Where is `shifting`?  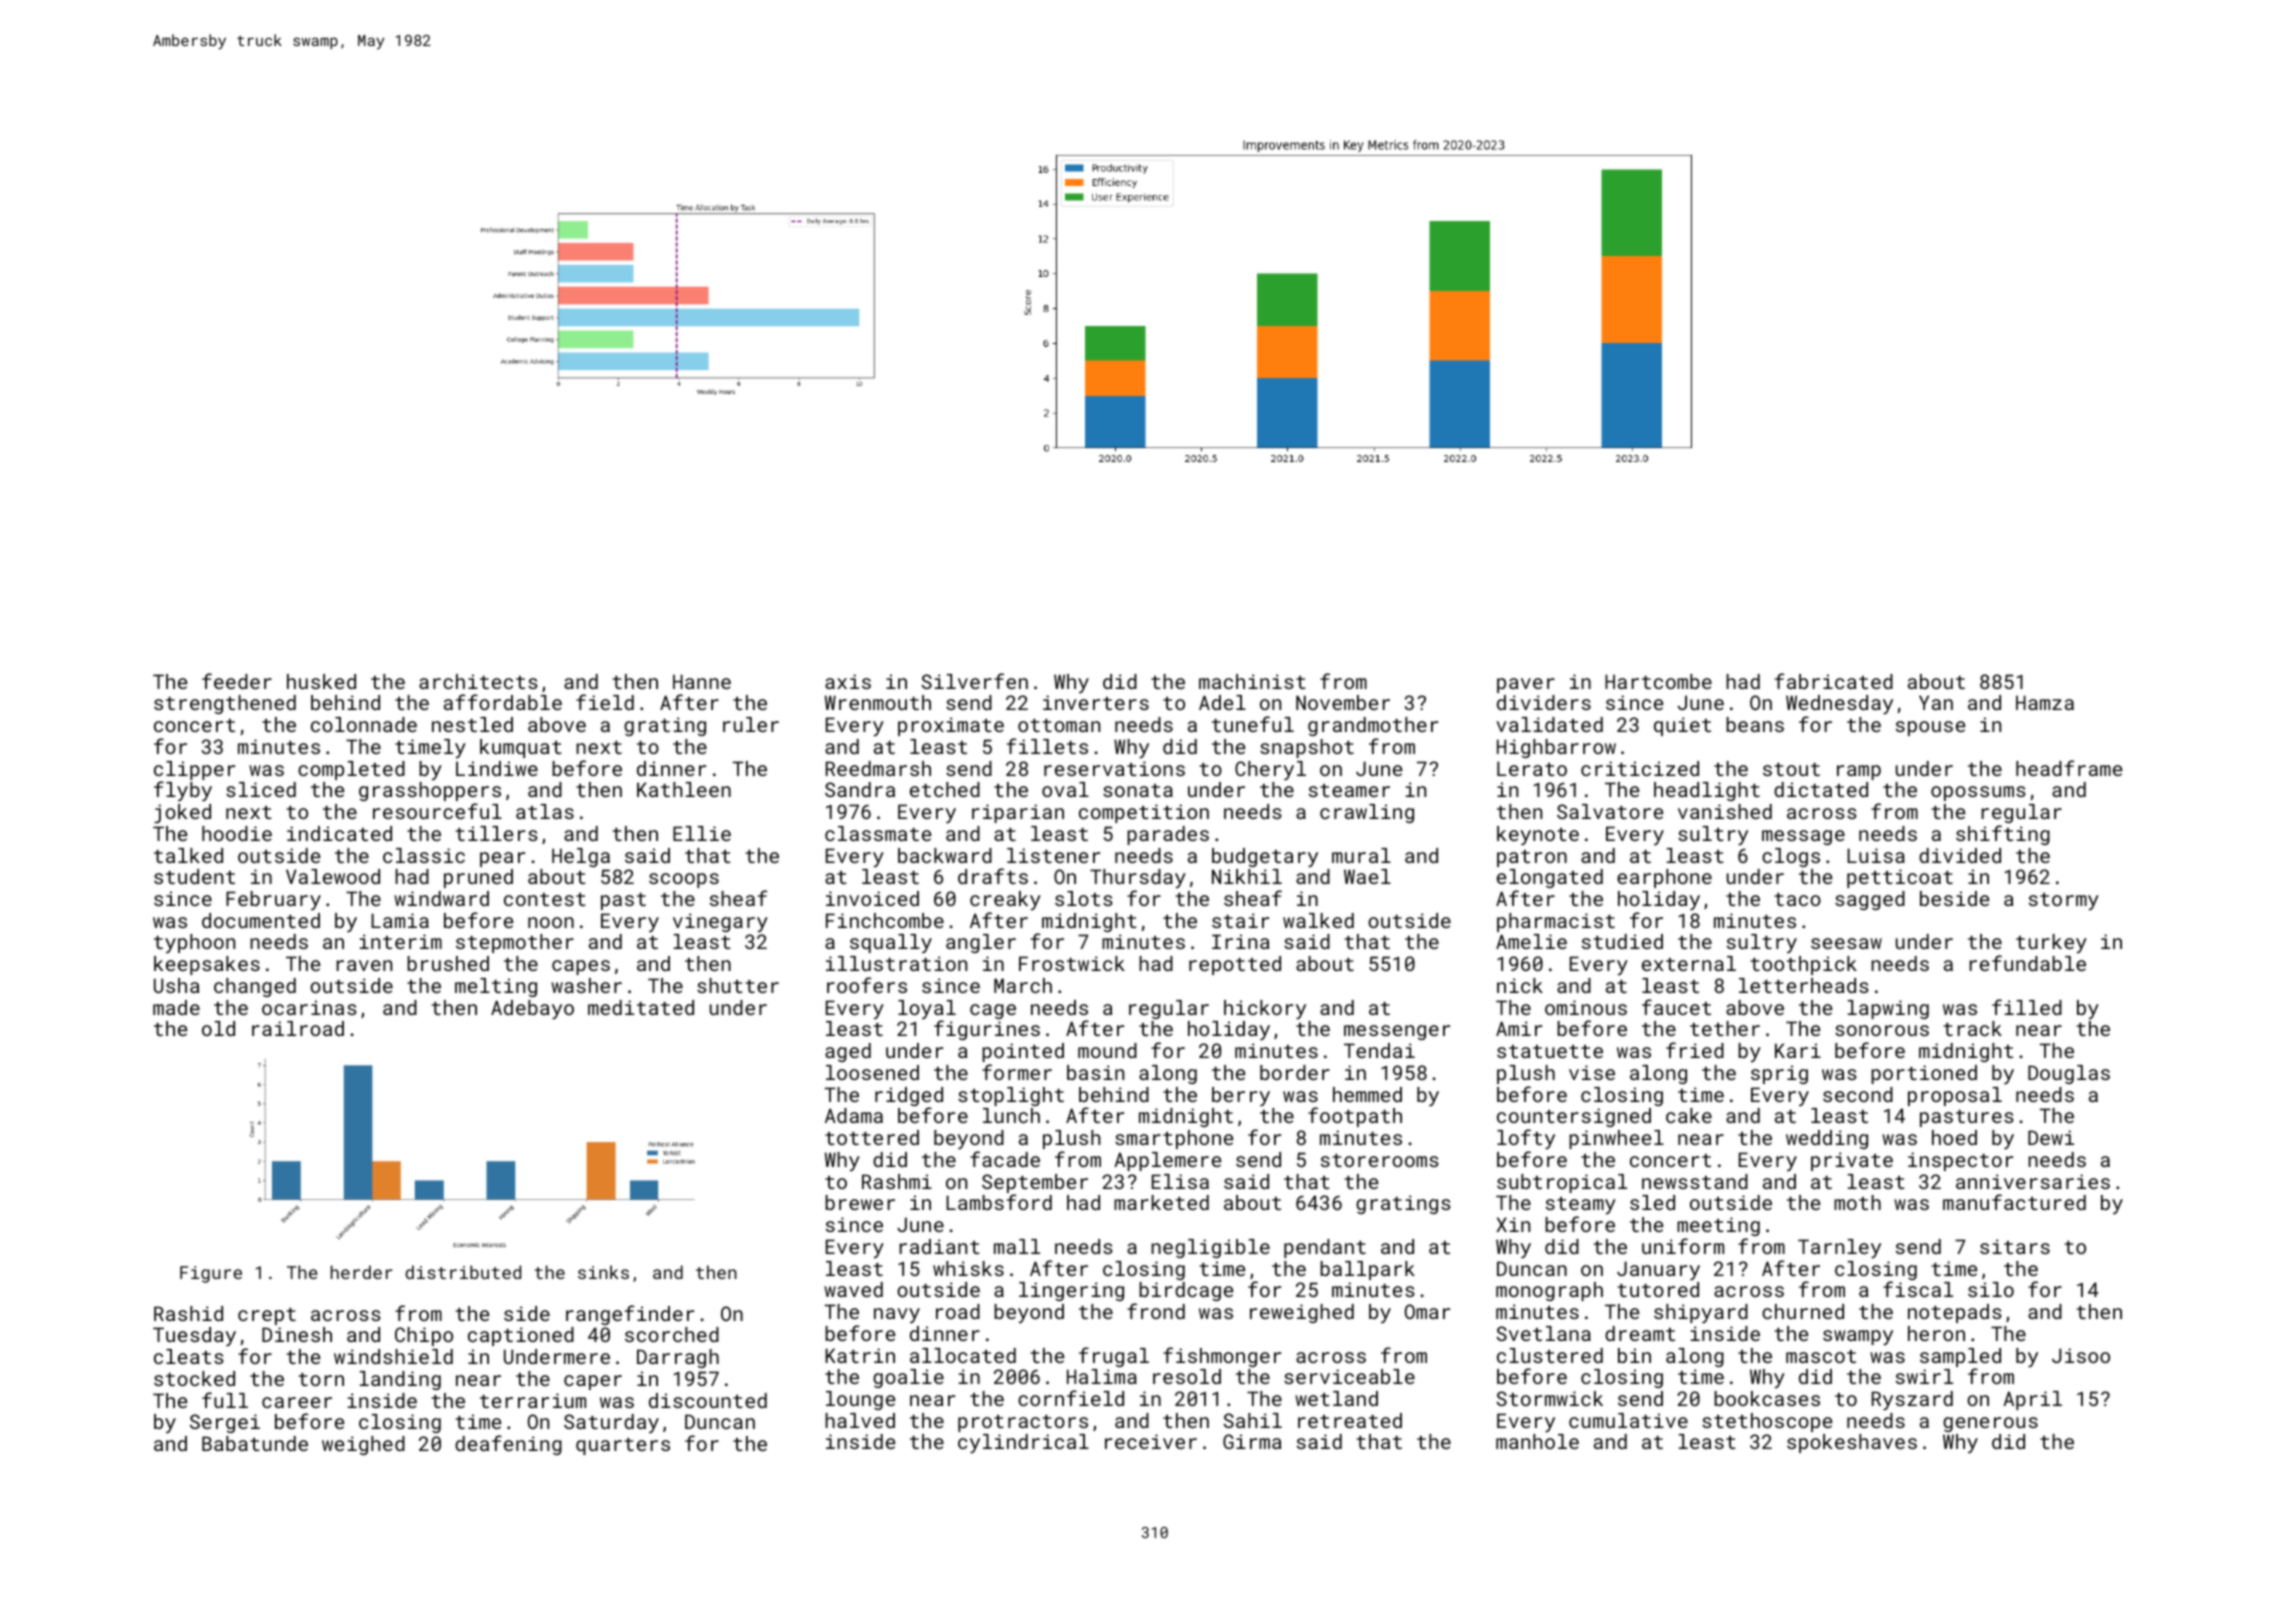
shifting is located at coordinates (2003, 835).
